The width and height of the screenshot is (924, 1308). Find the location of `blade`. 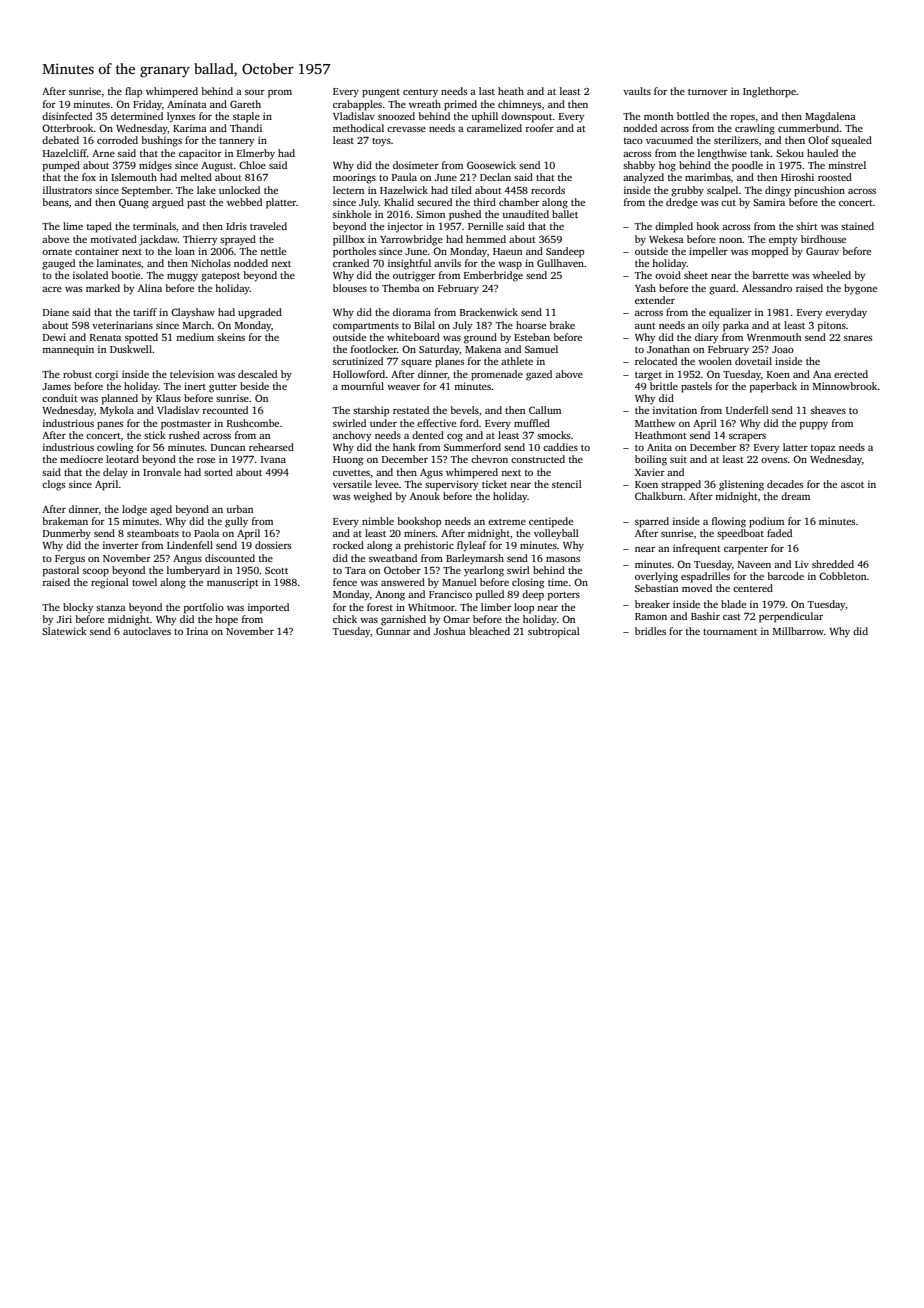

blade is located at coordinates (733, 604).
